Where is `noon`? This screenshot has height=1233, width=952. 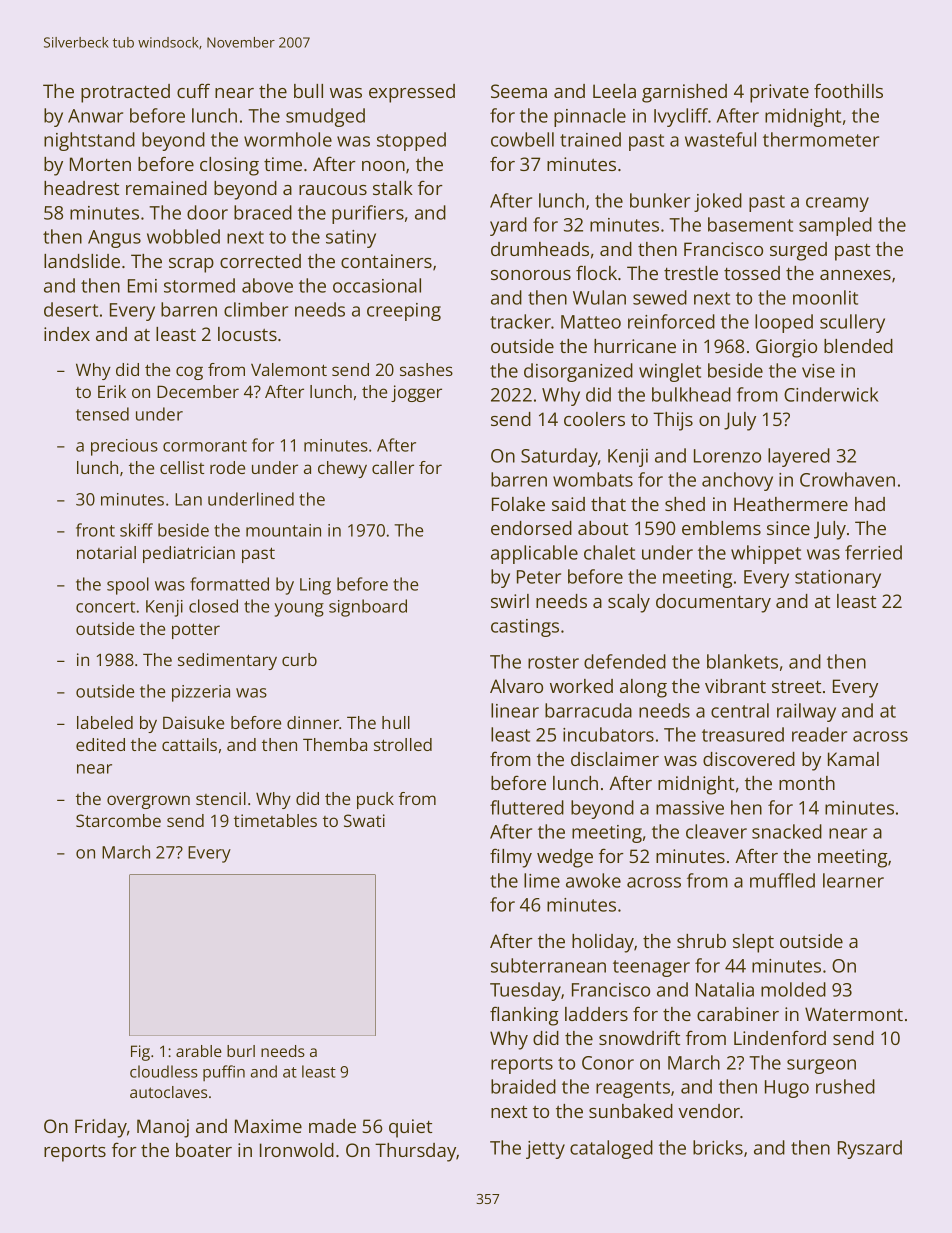
noon is located at coordinates (383, 166).
